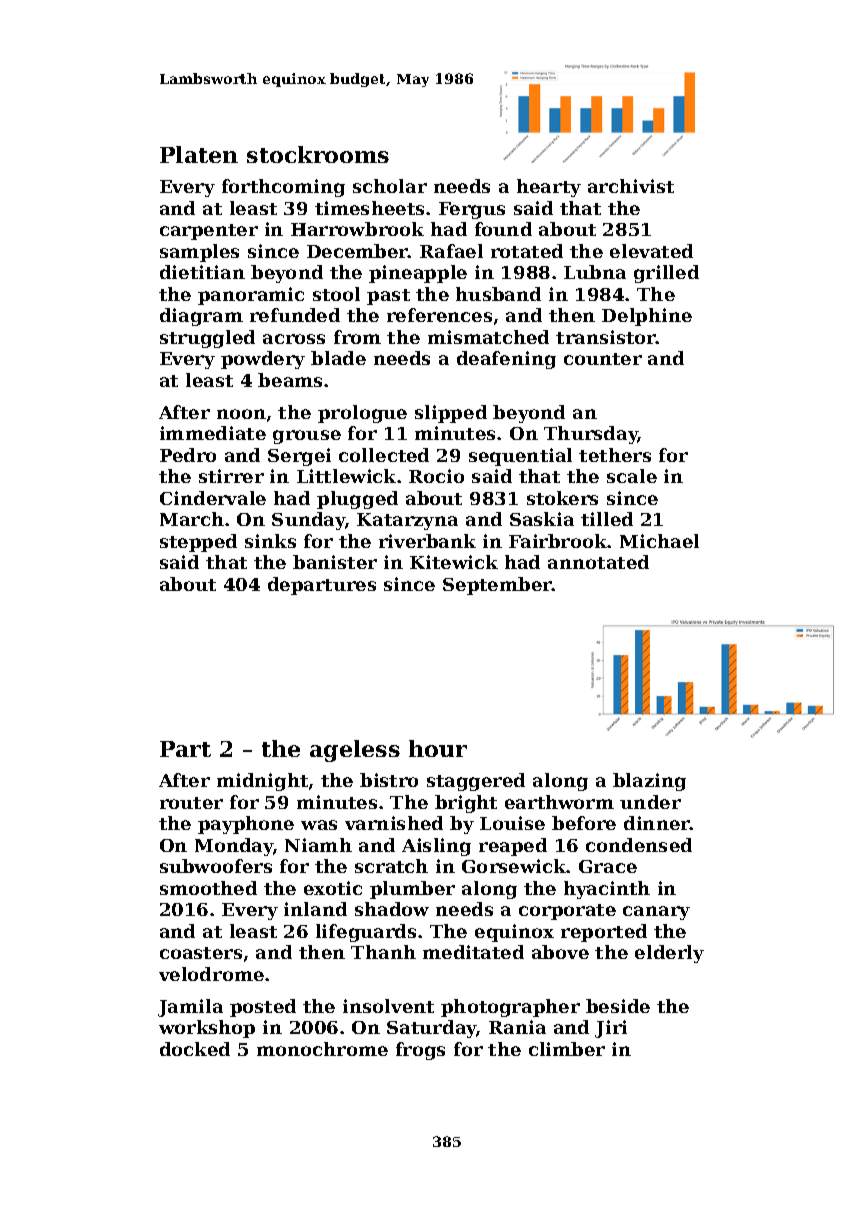 This image has height=1228, width=865. I want to click on scholar, so click(390, 186).
